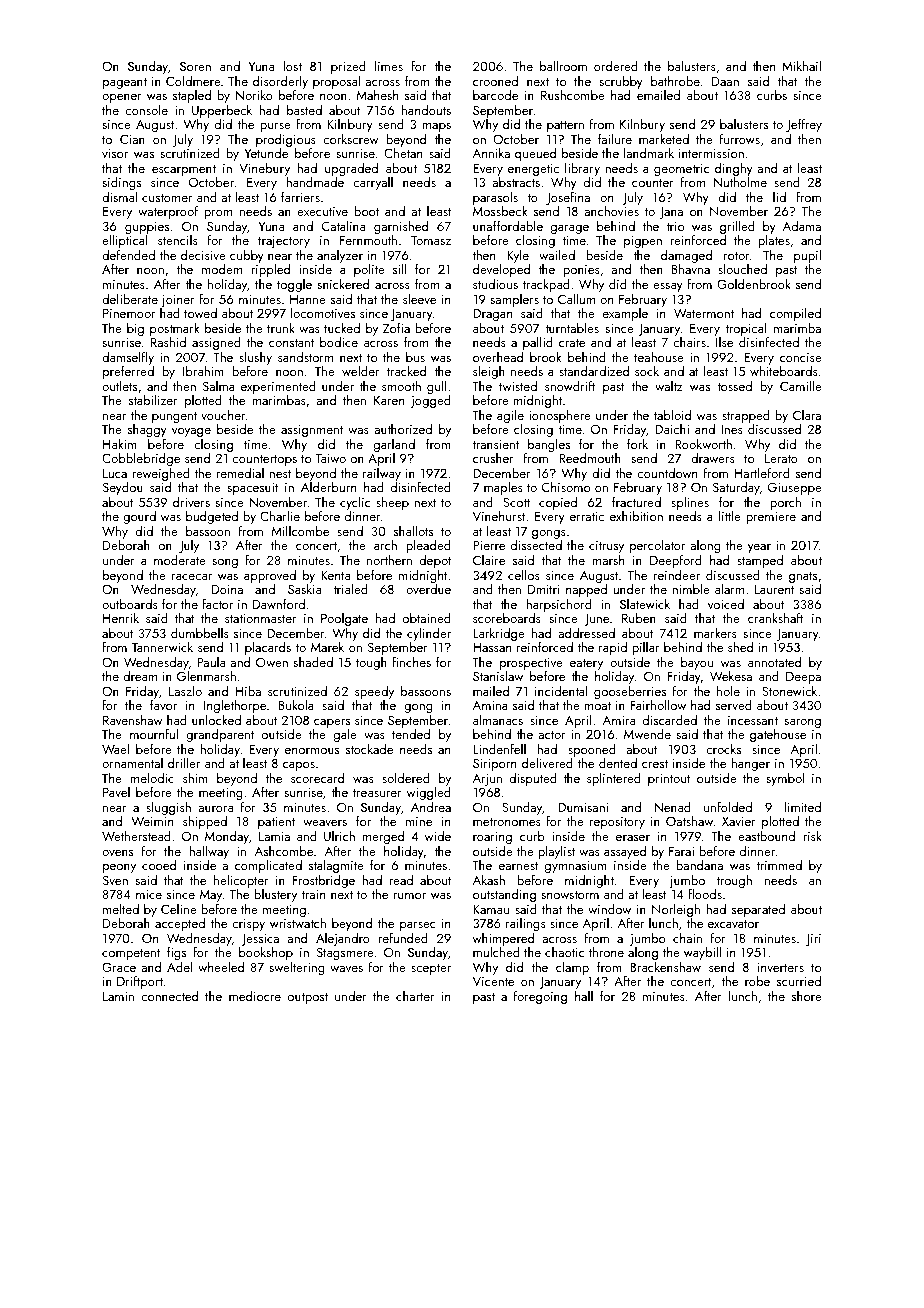 This page has width=924, height=1308. What do you see at coordinates (275, 127) in the page?
I see `purse` at bounding box center [275, 127].
